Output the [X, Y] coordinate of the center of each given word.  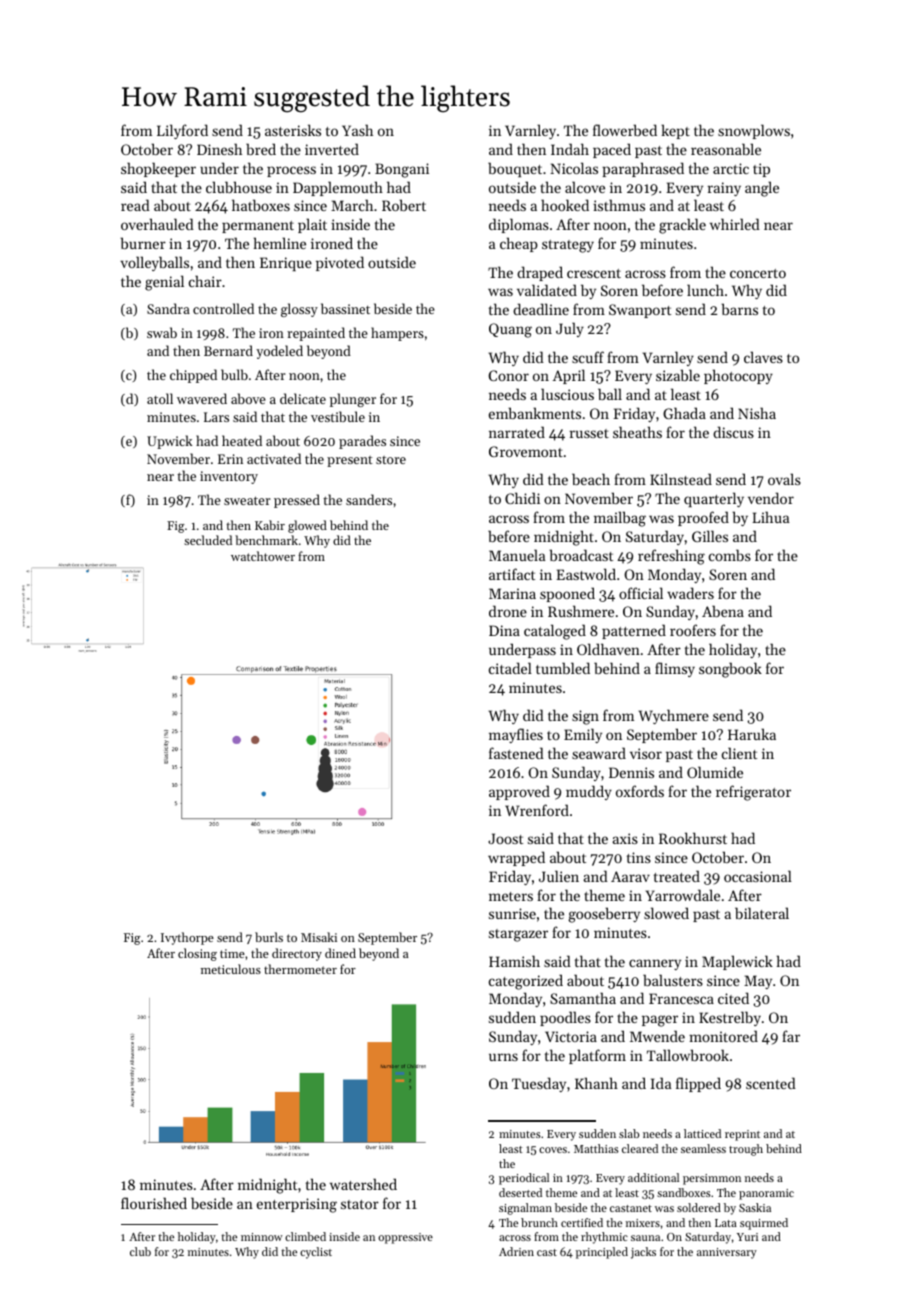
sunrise [512, 913]
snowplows [754, 131]
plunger [353, 400]
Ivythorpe [187, 938]
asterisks [293, 130]
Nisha [757, 413]
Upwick [169, 442]
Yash [357, 130]
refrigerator [753, 793]
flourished [154, 1203]
